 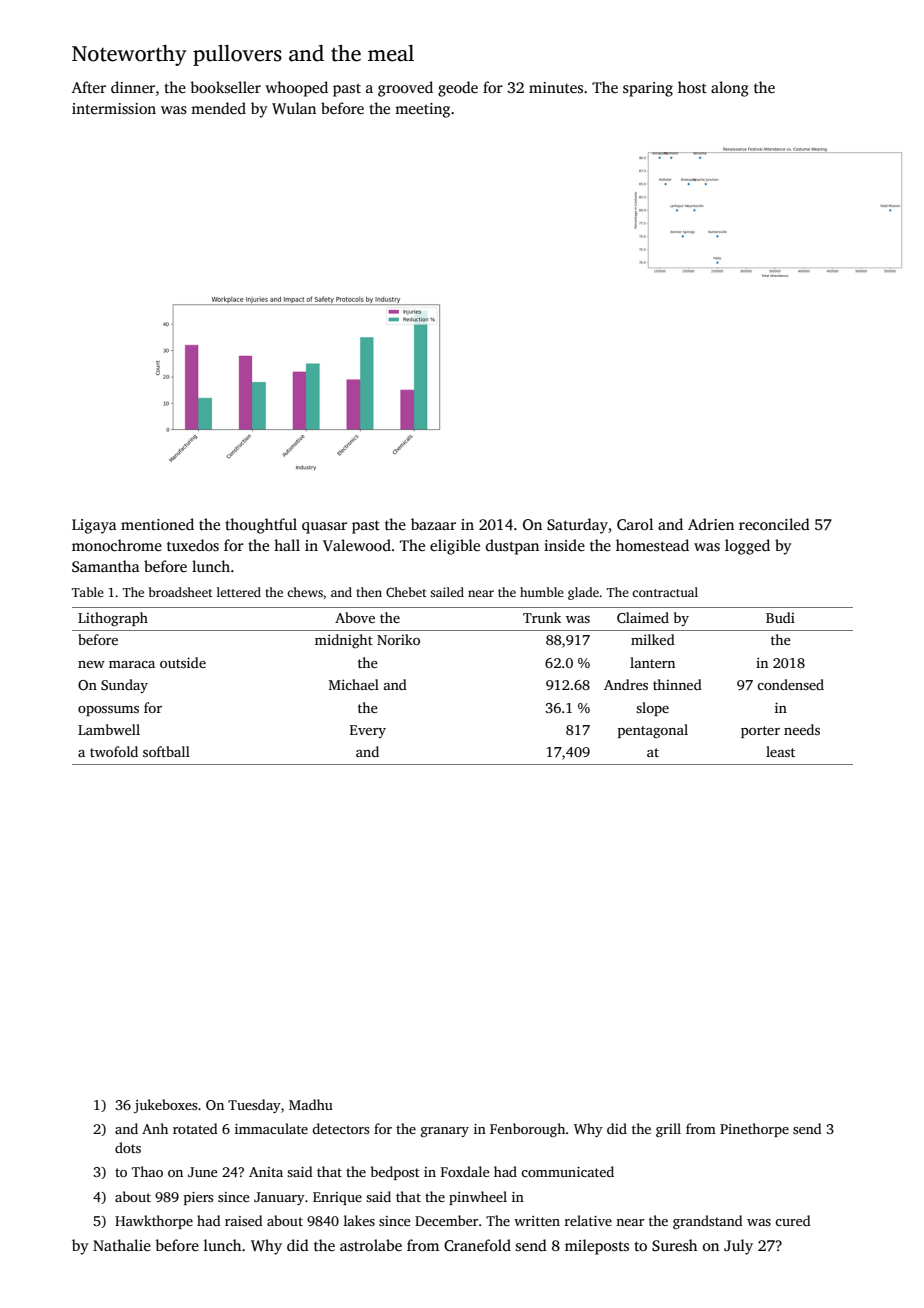 What do you see at coordinates (244, 1220) in the screenshot?
I see `raised` at bounding box center [244, 1220].
